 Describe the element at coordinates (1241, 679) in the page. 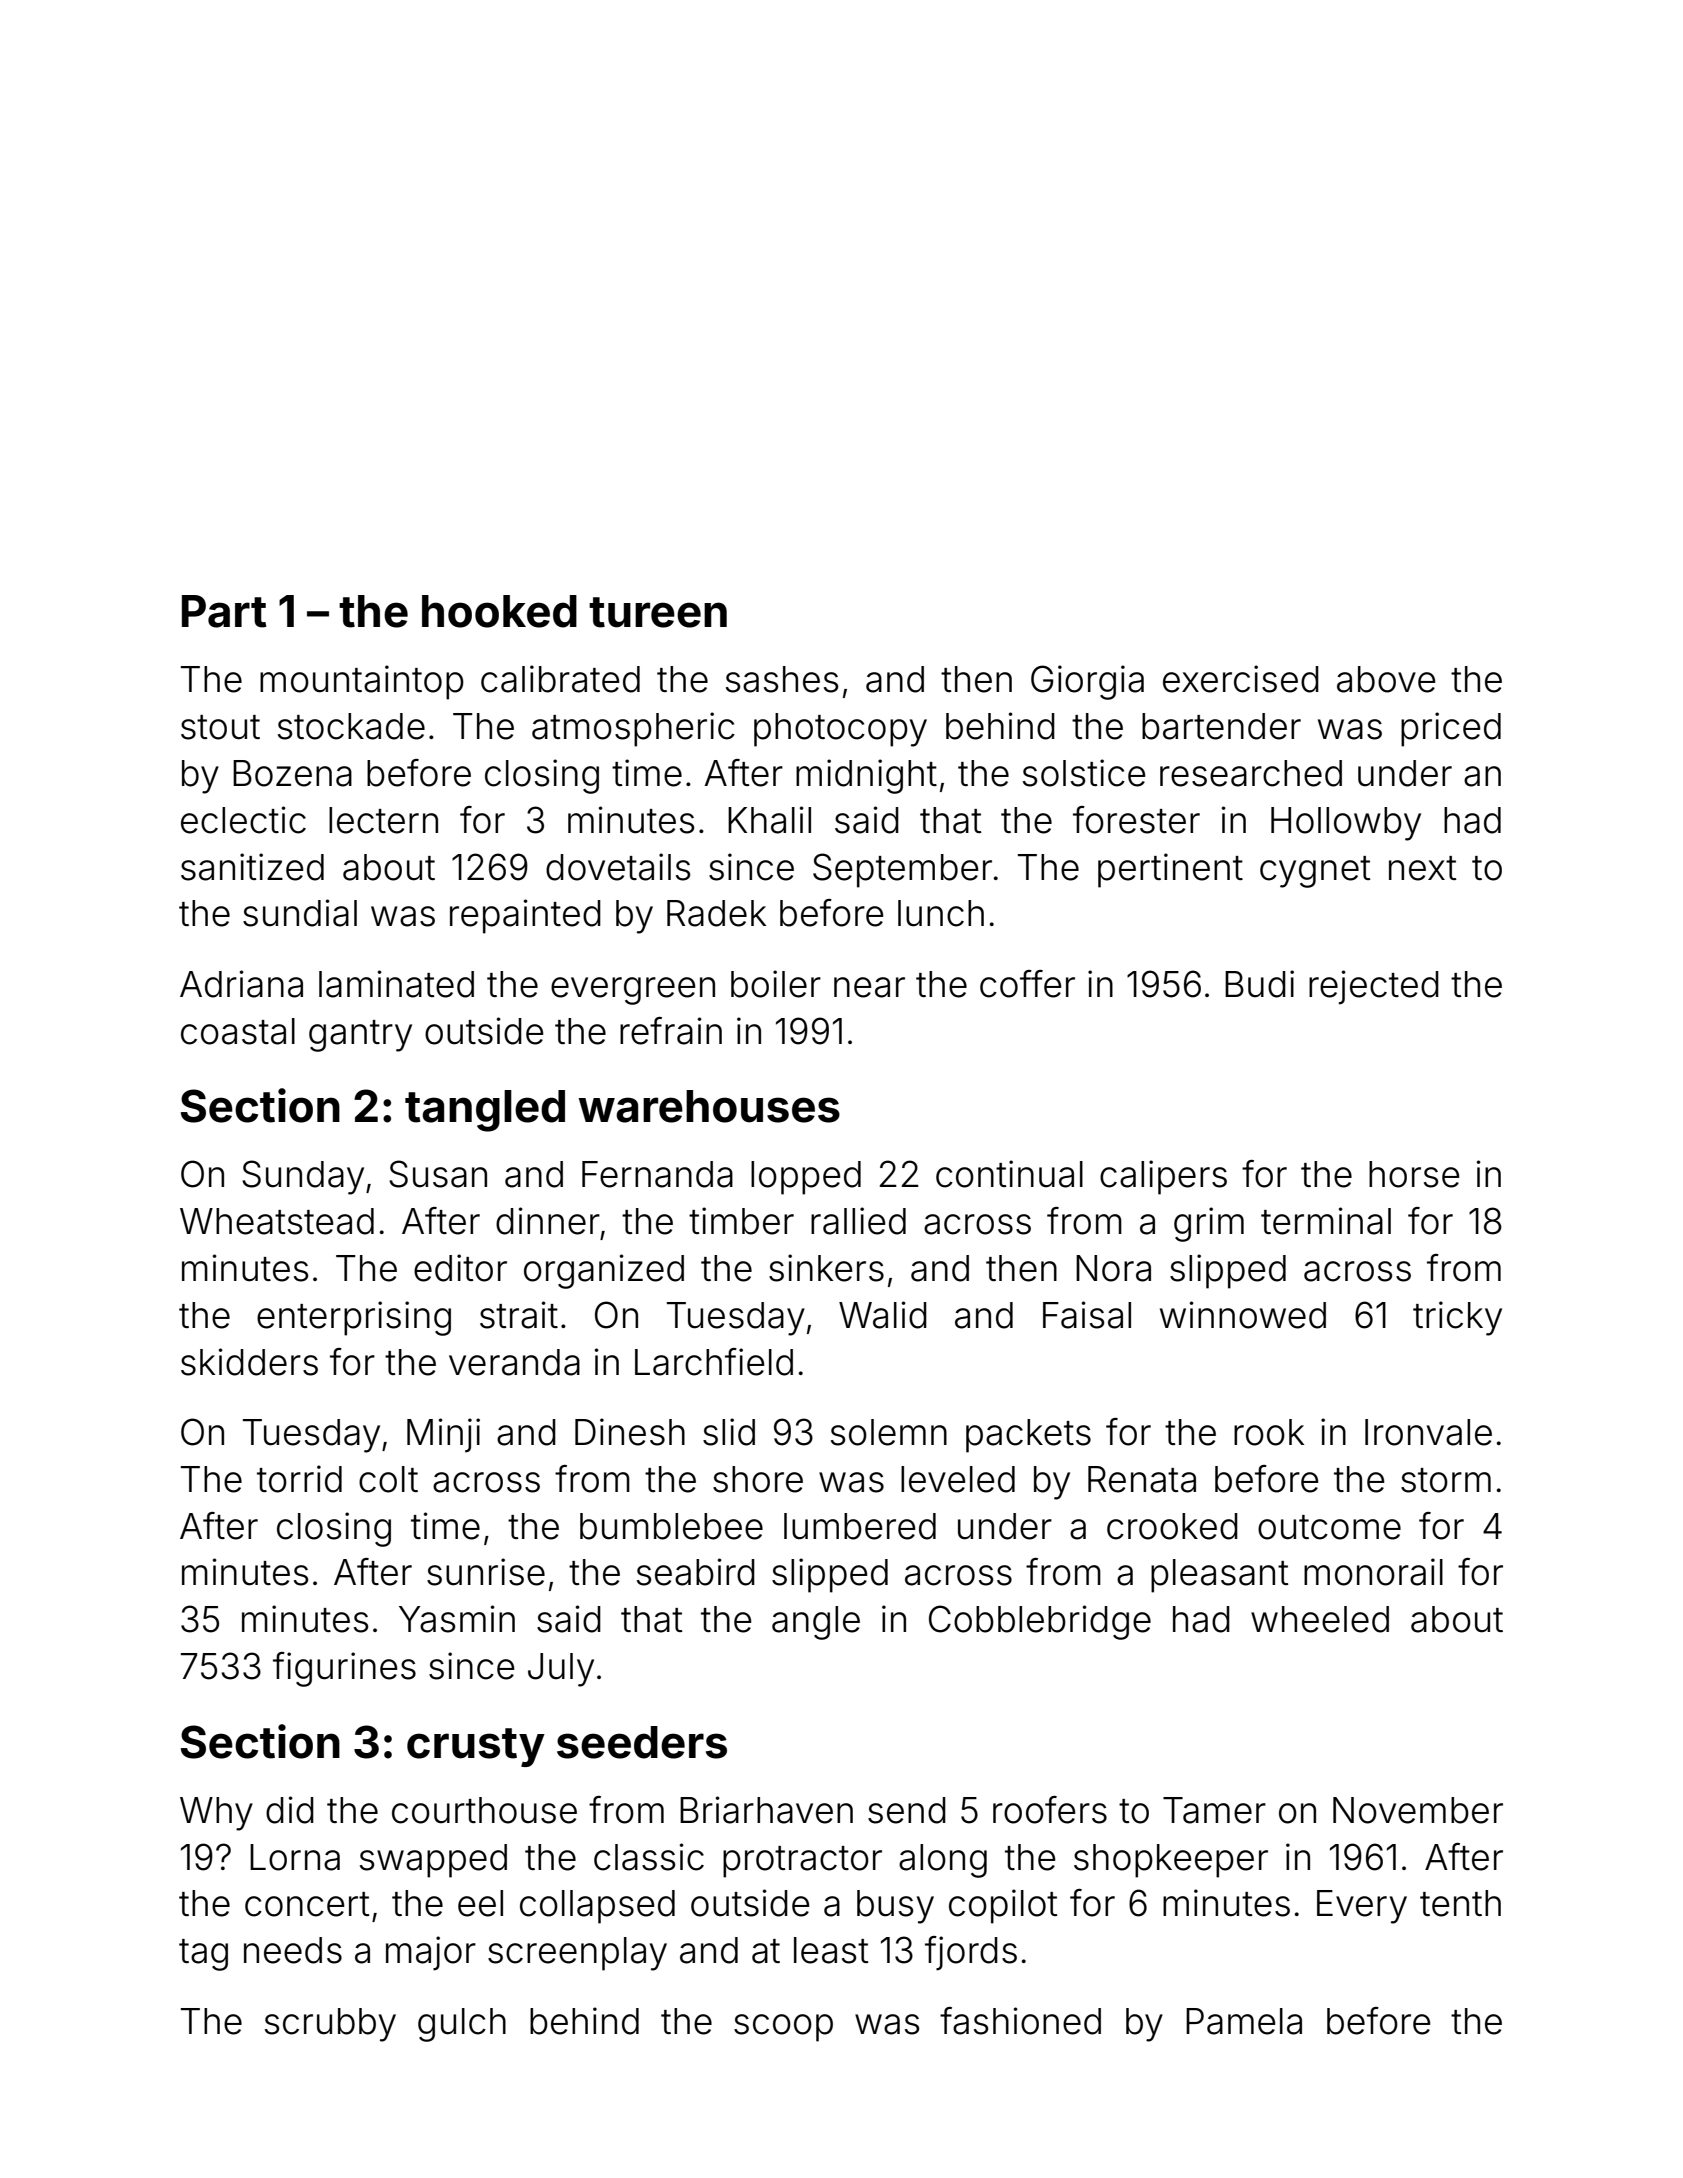

I see `exercised` at that location.
